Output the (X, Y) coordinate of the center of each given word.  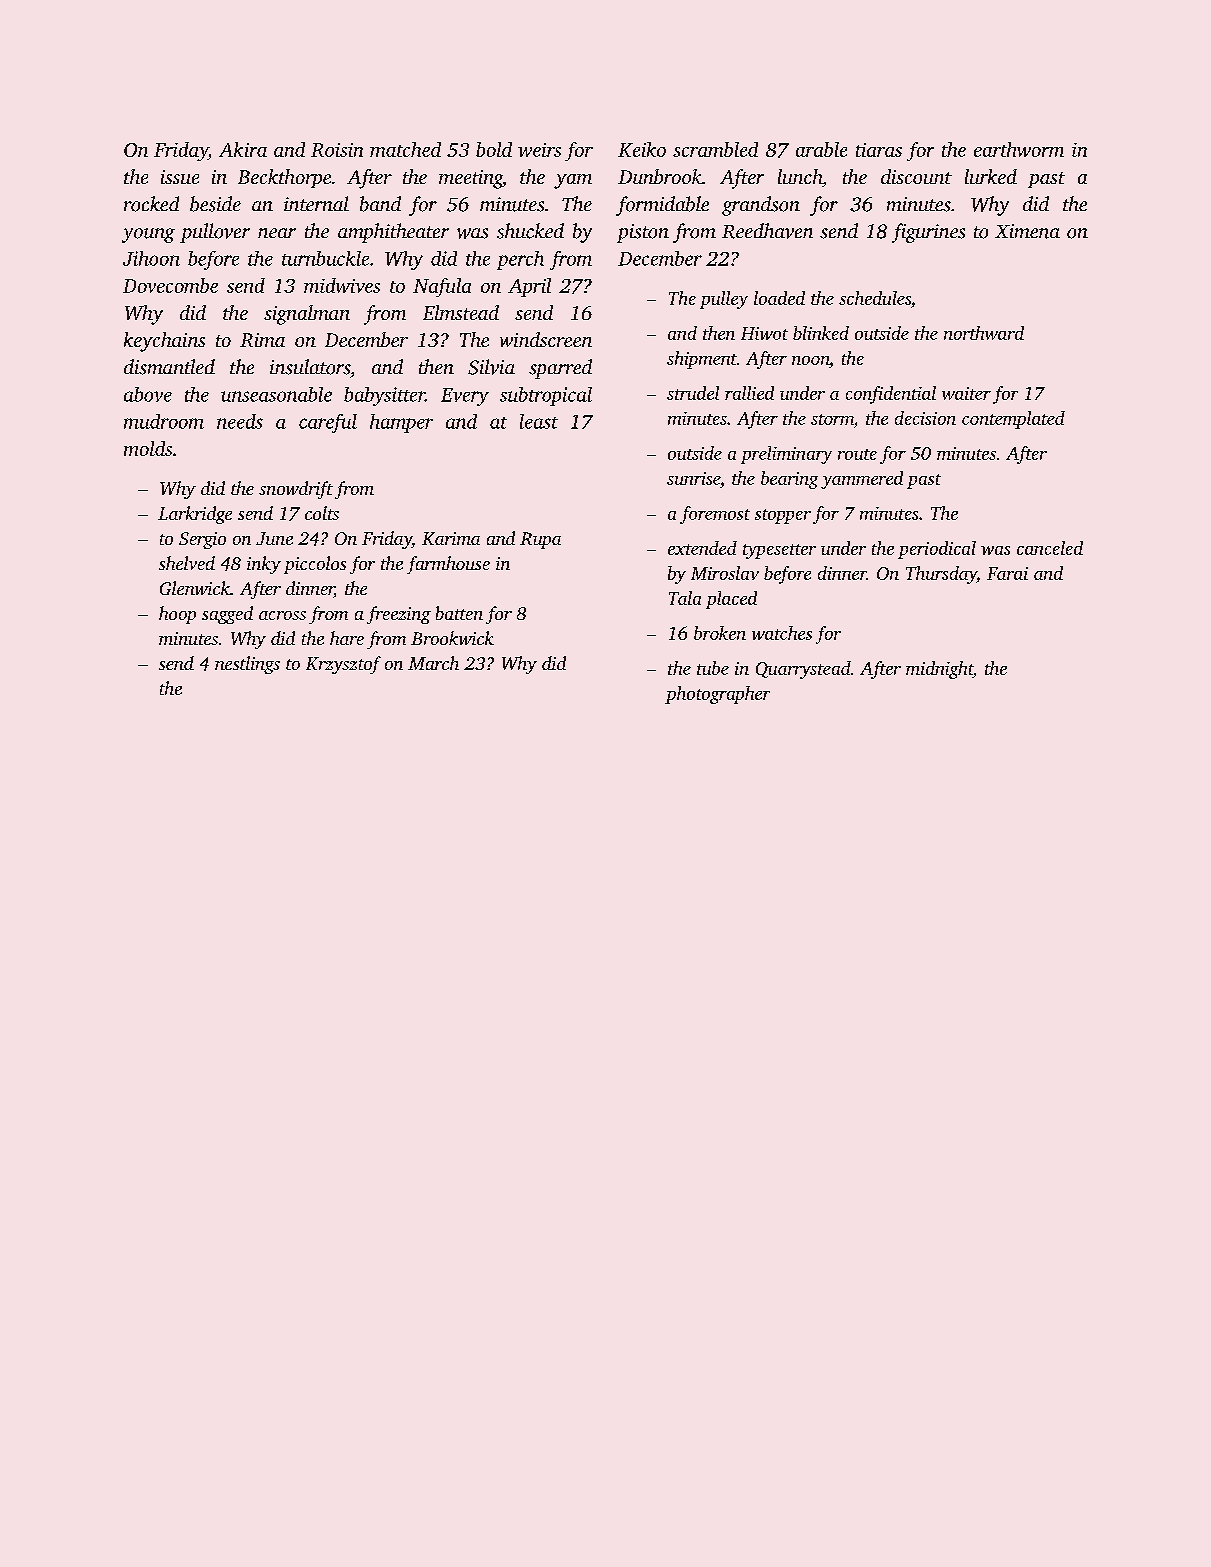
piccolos (315, 565)
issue (180, 177)
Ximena (1027, 231)
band (380, 204)
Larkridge (195, 515)
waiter (966, 393)
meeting (471, 179)
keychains (164, 342)
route (857, 454)
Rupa (540, 540)
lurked (991, 176)
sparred (560, 369)
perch (520, 260)
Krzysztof (343, 665)
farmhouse (448, 565)
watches (782, 633)
